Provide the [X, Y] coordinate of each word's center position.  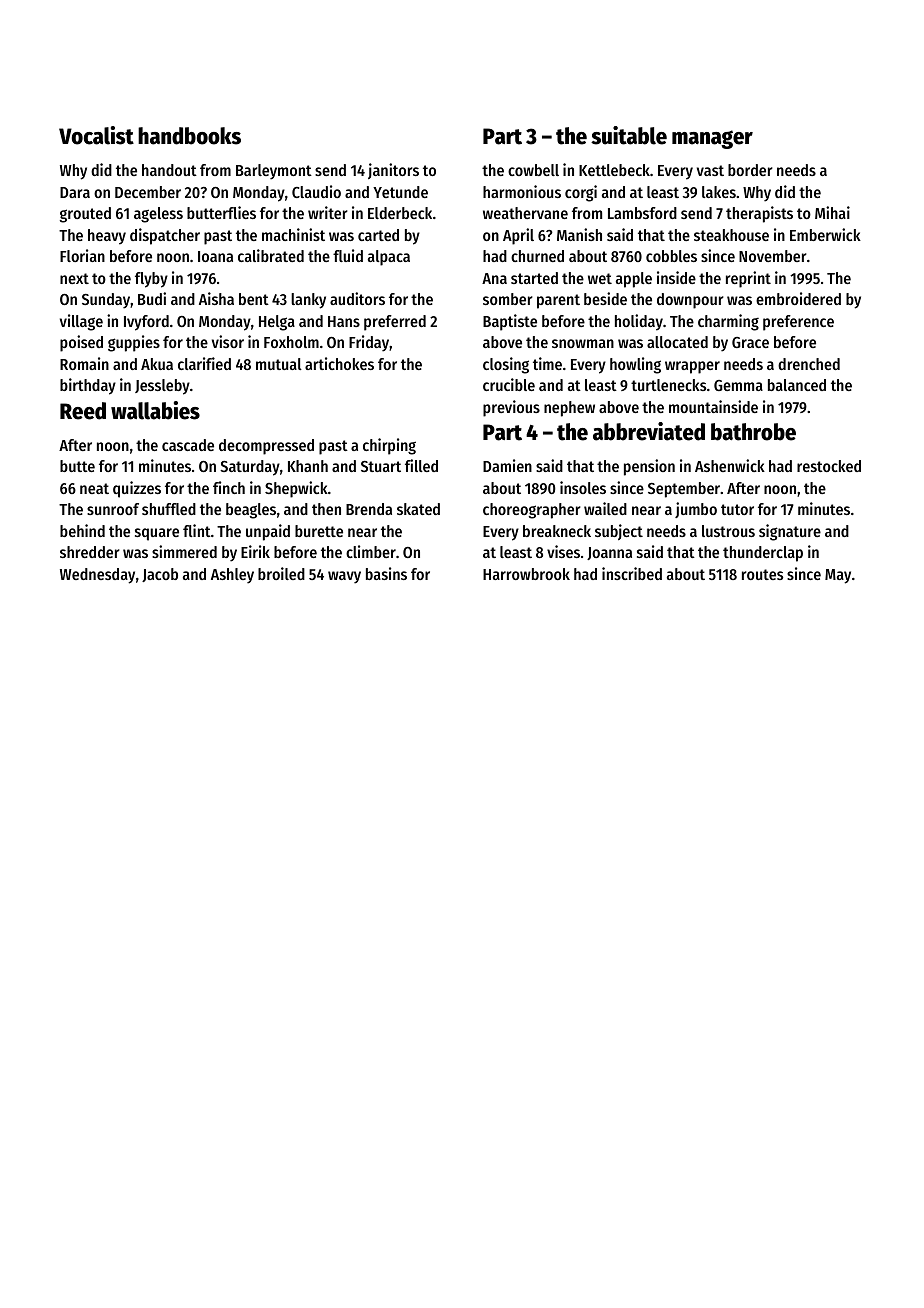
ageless [158, 215]
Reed [83, 411]
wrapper [692, 367]
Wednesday [97, 576]
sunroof [113, 509]
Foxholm [291, 342]
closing [506, 365]
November [773, 256]
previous [511, 408]
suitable [629, 135]
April [518, 236]
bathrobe [753, 432]
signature [790, 532]
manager [712, 139]
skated [418, 509]
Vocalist [96, 135]
